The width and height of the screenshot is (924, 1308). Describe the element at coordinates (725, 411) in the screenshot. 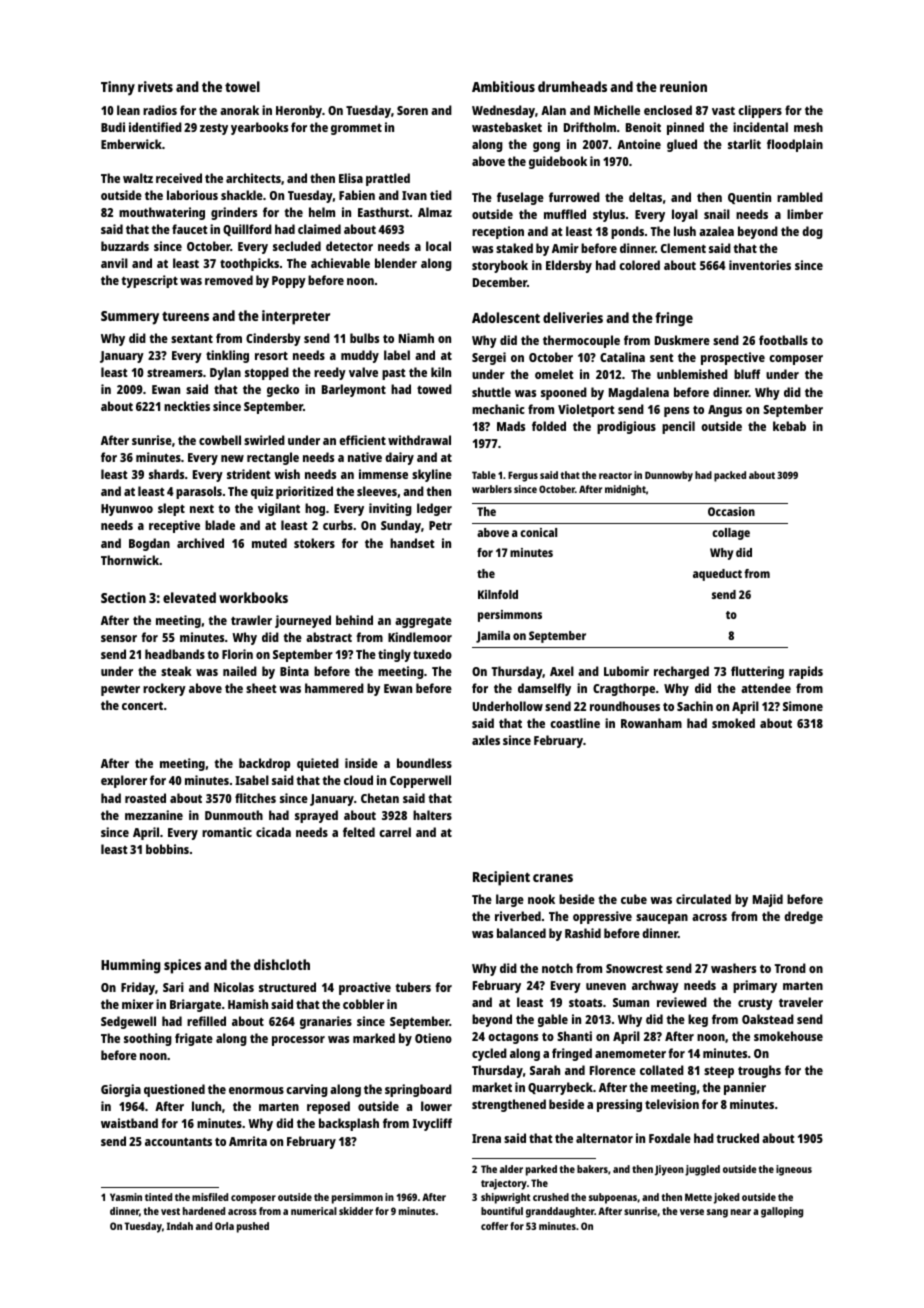

I see `Angus` at that location.
